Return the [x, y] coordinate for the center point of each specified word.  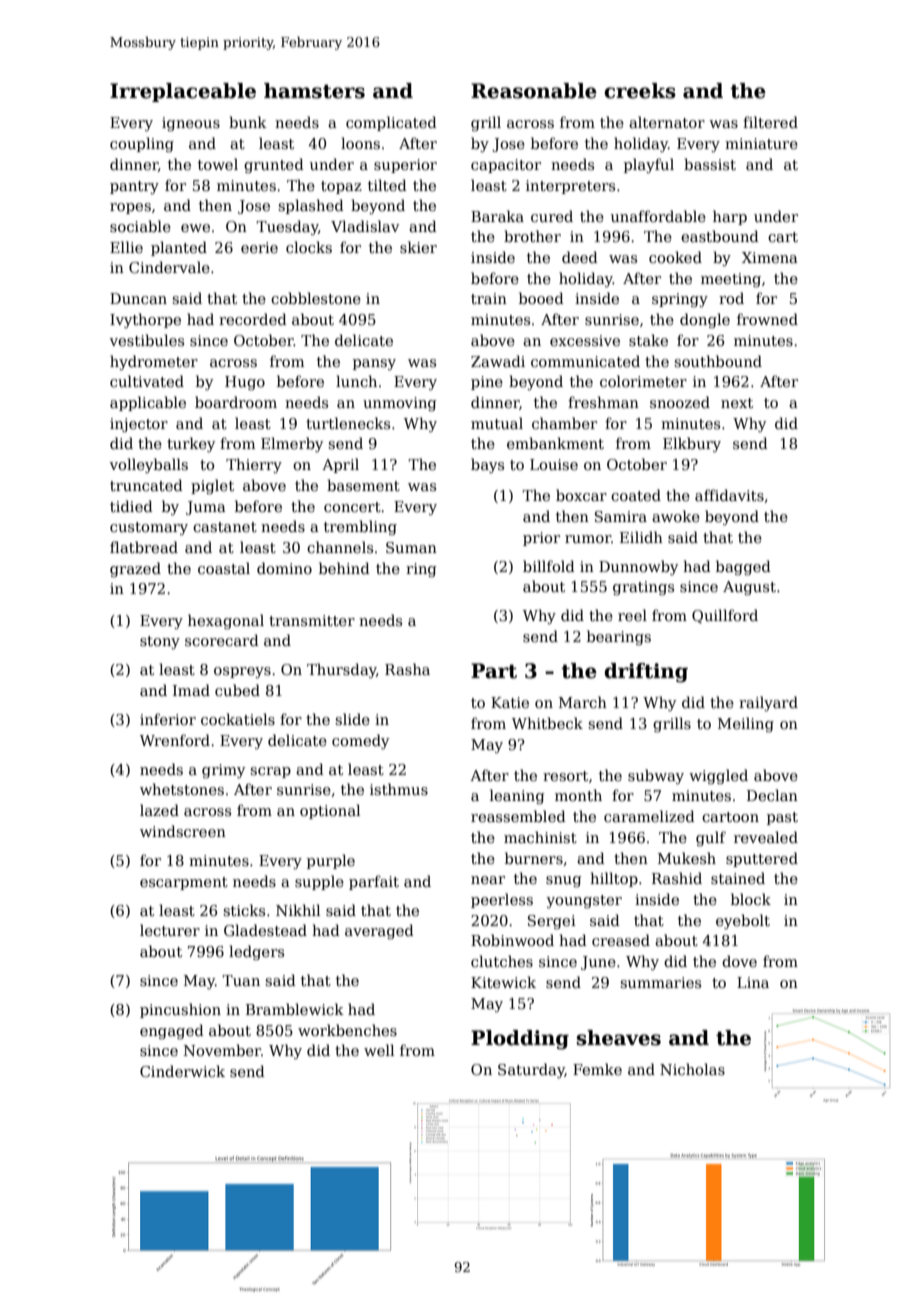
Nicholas [692, 1069]
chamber [564, 423]
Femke [597, 1069]
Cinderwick [182, 1071]
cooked [675, 257]
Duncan [138, 298]
